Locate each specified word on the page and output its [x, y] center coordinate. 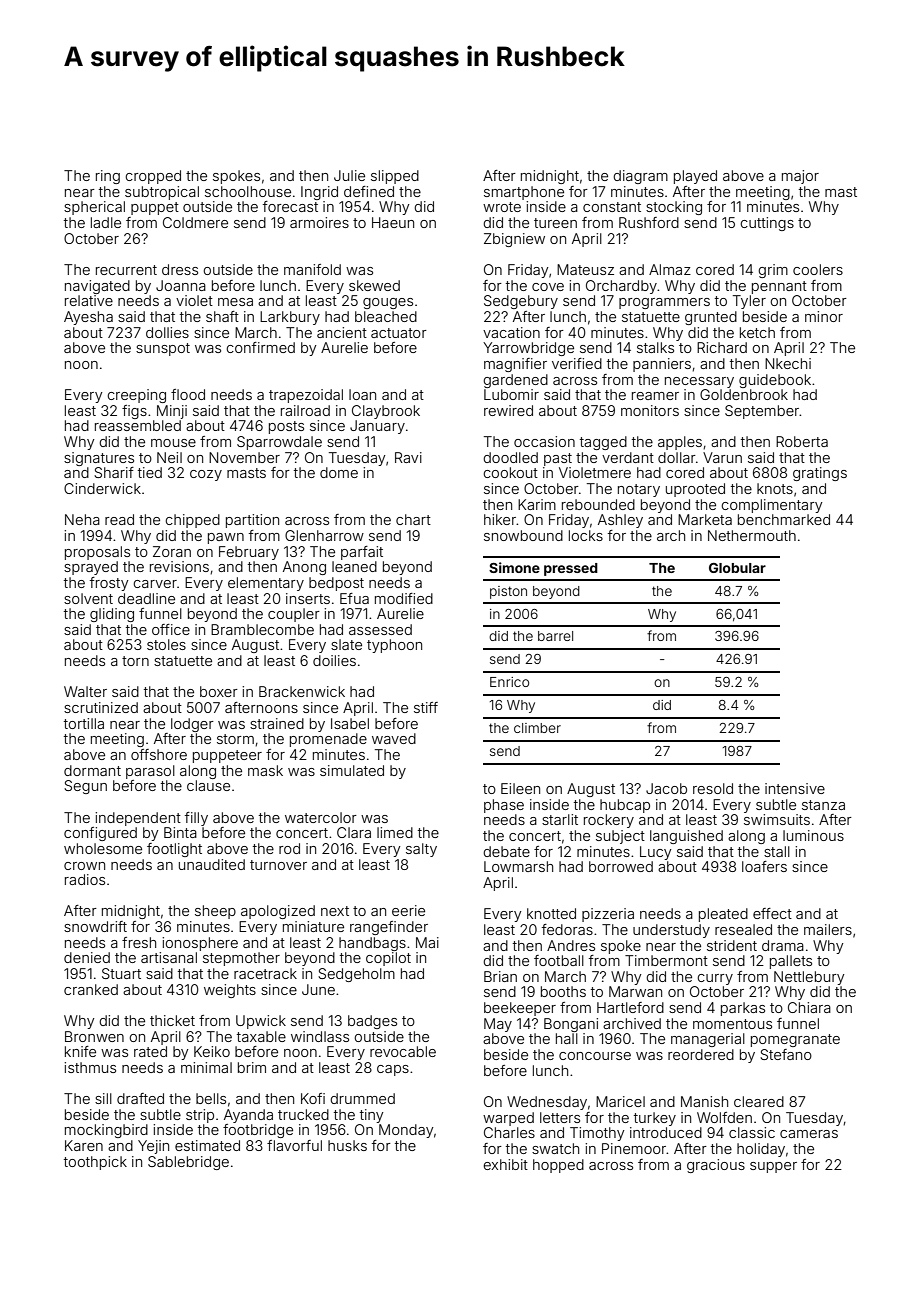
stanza [823, 805]
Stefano [786, 1054]
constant [612, 207]
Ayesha [88, 318]
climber [537, 728]
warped [508, 1119]
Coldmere [195, 222]
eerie [408, 910]
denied [87, 957]
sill [103, 1098]
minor [824, 316]
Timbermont [666, 960]
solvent [88, 598]
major [800, 177]
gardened [515, 381]
